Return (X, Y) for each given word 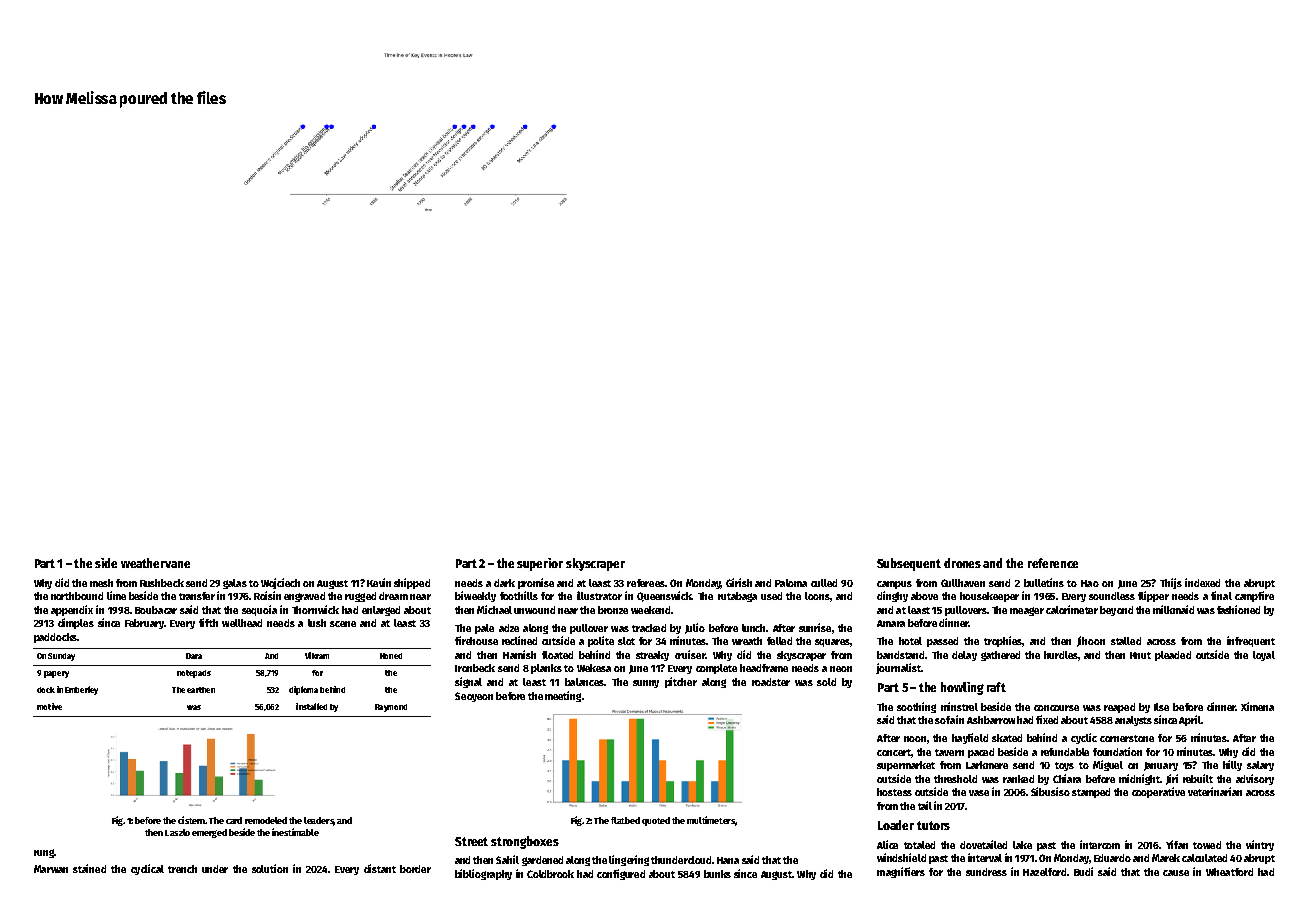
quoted (656, 821)
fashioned (1238, 609)
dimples (76, 623)
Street (471, 841)
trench (182, 869)
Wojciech (280, 583)
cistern (191, 820)
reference (1053, 563)
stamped (1091, 793)
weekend (650, 610)
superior (540, 564)
